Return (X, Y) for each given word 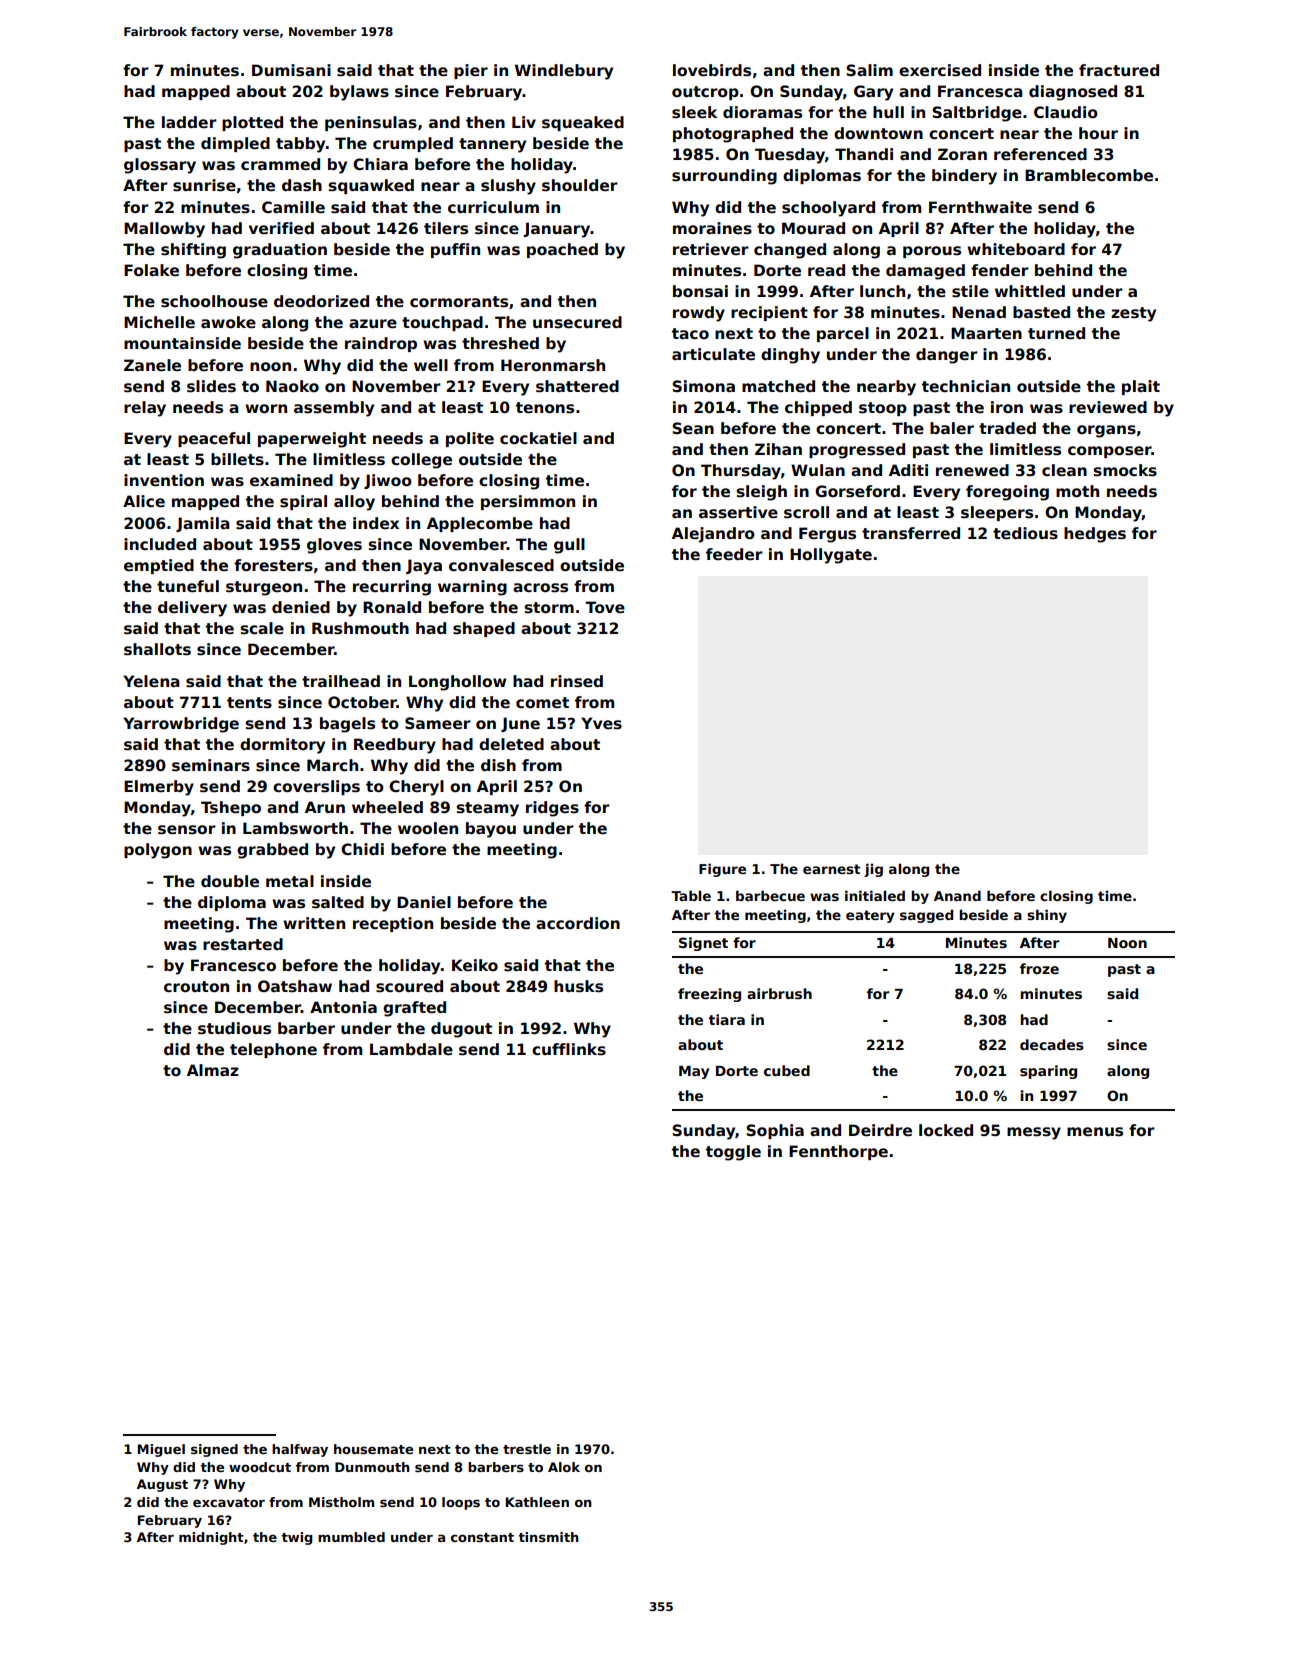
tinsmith (548, 1537)
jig (873, 870)
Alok (564, 1467)
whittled (1030, 291)
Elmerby (159, 788)
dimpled (235, 144)
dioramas (762, 112)
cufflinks (569, 1049)
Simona (703, 386)
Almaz (213, 1070)
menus (1095, 1131)
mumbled (351, 1537)
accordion (578, 923)
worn (266, 408)
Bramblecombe (1089, 175)
